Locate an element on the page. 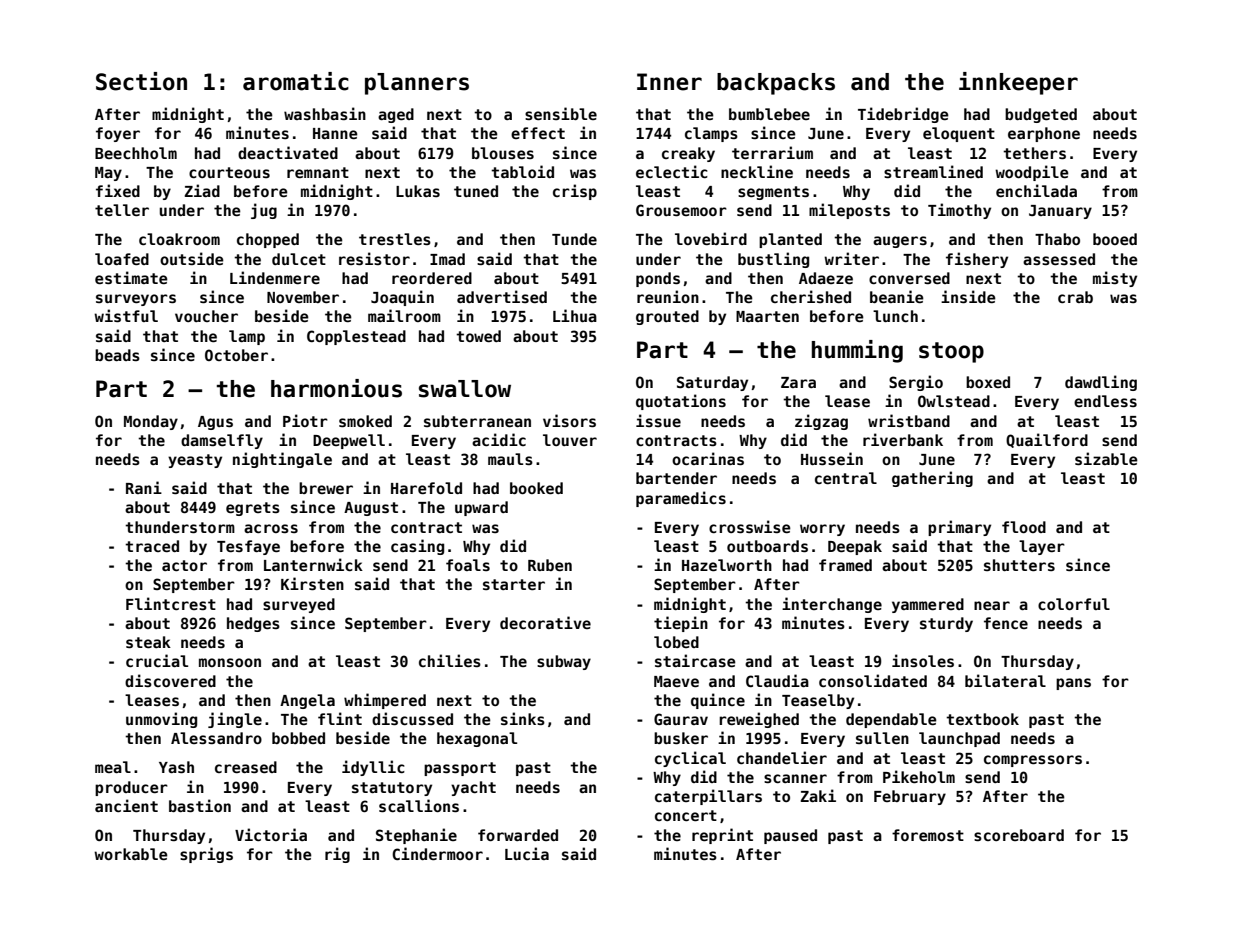  concert is located at coordinates (686, 815).
